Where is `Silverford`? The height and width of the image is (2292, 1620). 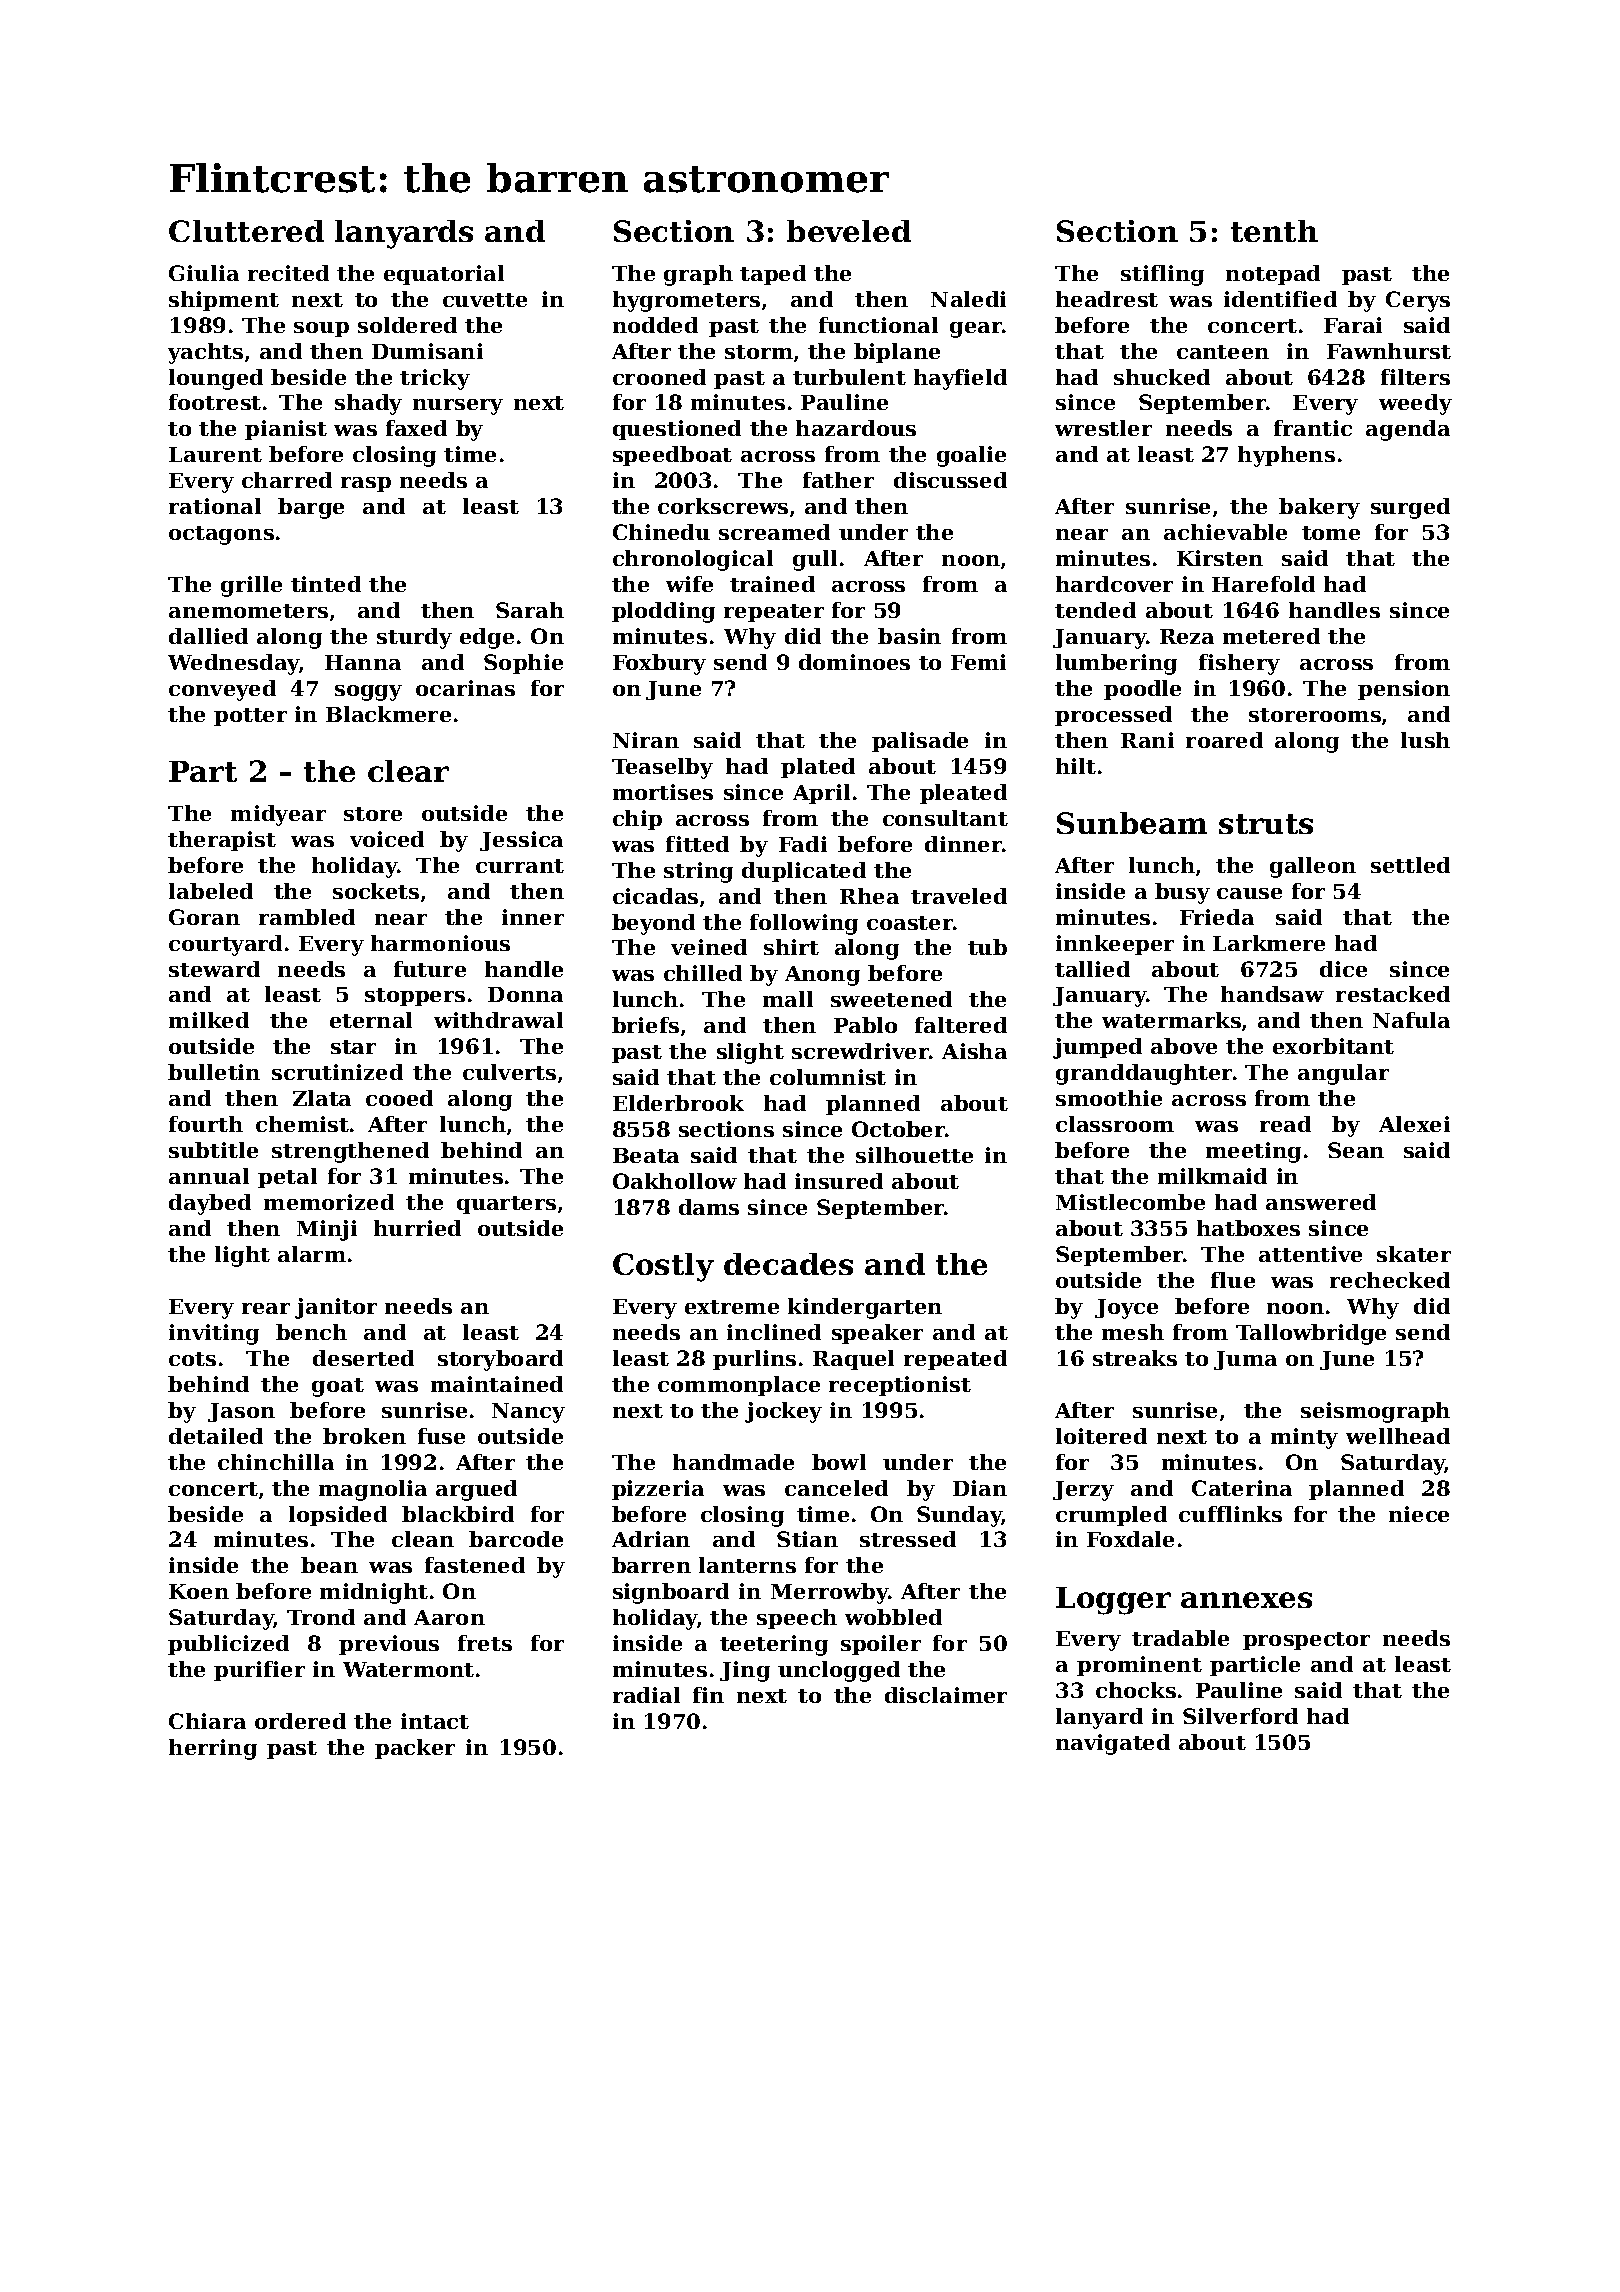 Silverford is located at coordinates (1240, 1716).
